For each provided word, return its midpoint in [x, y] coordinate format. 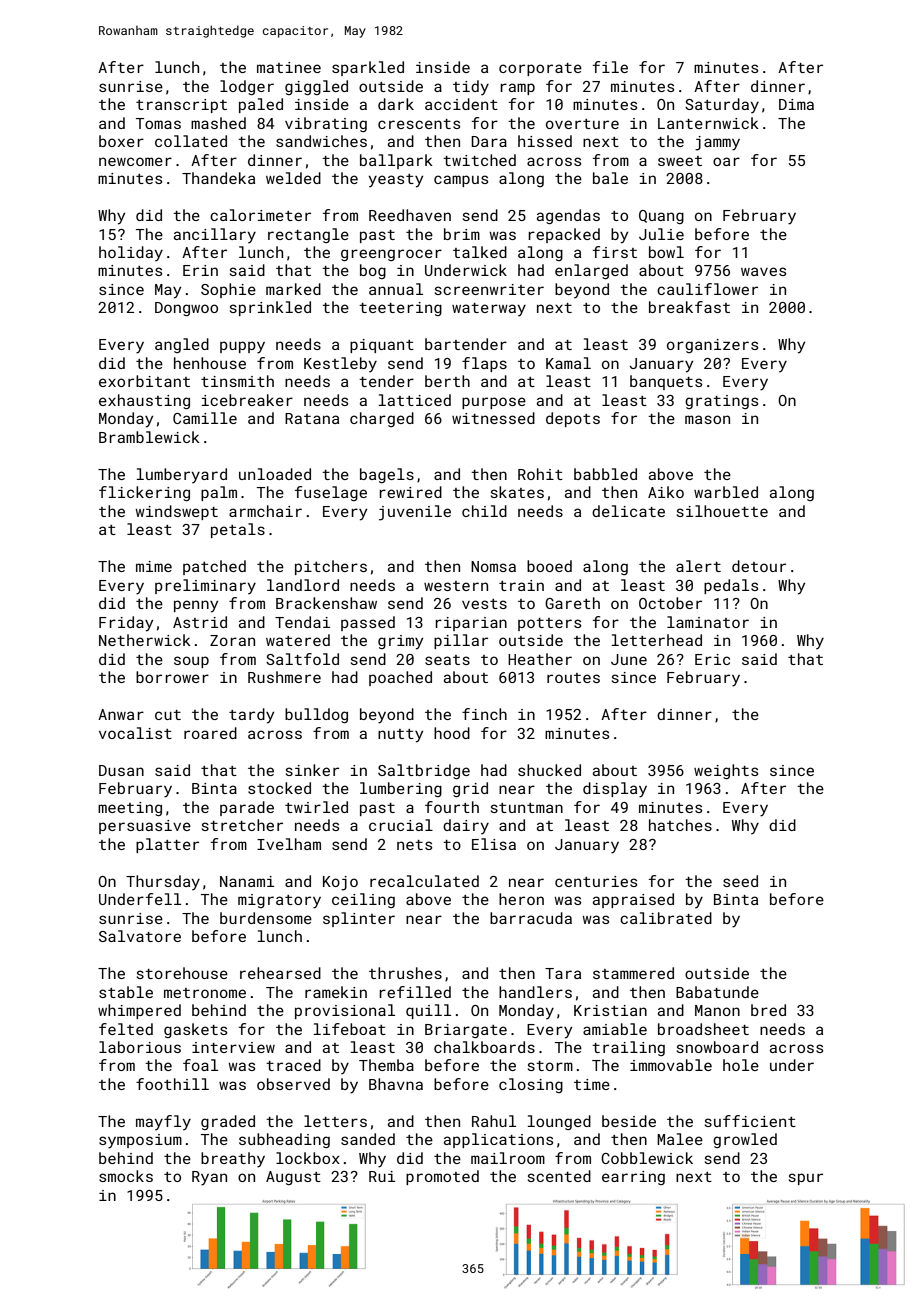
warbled [726, 492]
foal [200, 1065]
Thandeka [218, 178]
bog [373, 271]
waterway [489, 309]
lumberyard [182, 475]
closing [531, 1085]
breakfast [689, 307]
